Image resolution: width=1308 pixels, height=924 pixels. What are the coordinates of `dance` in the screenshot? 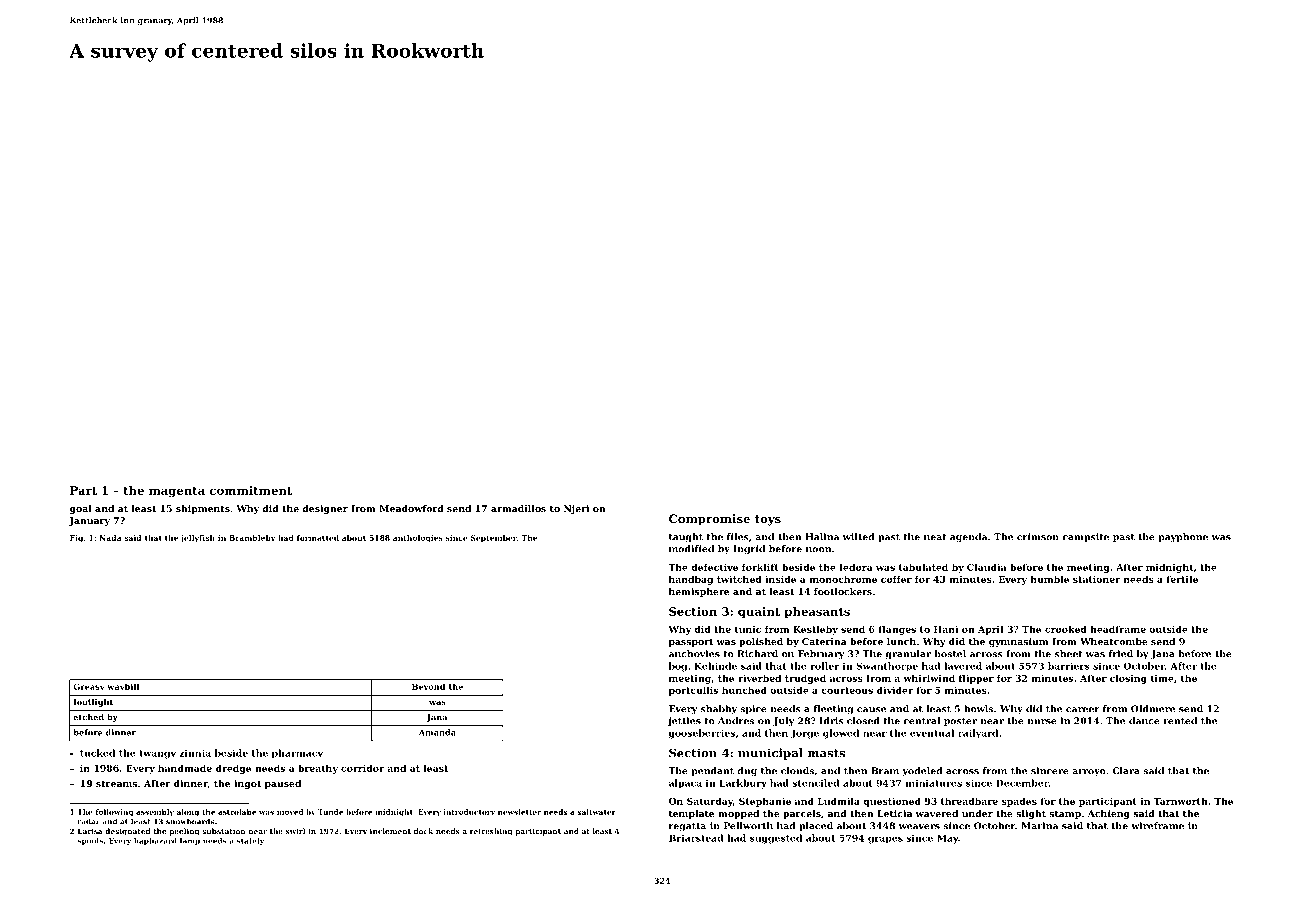 It's located at (1144, 721).
